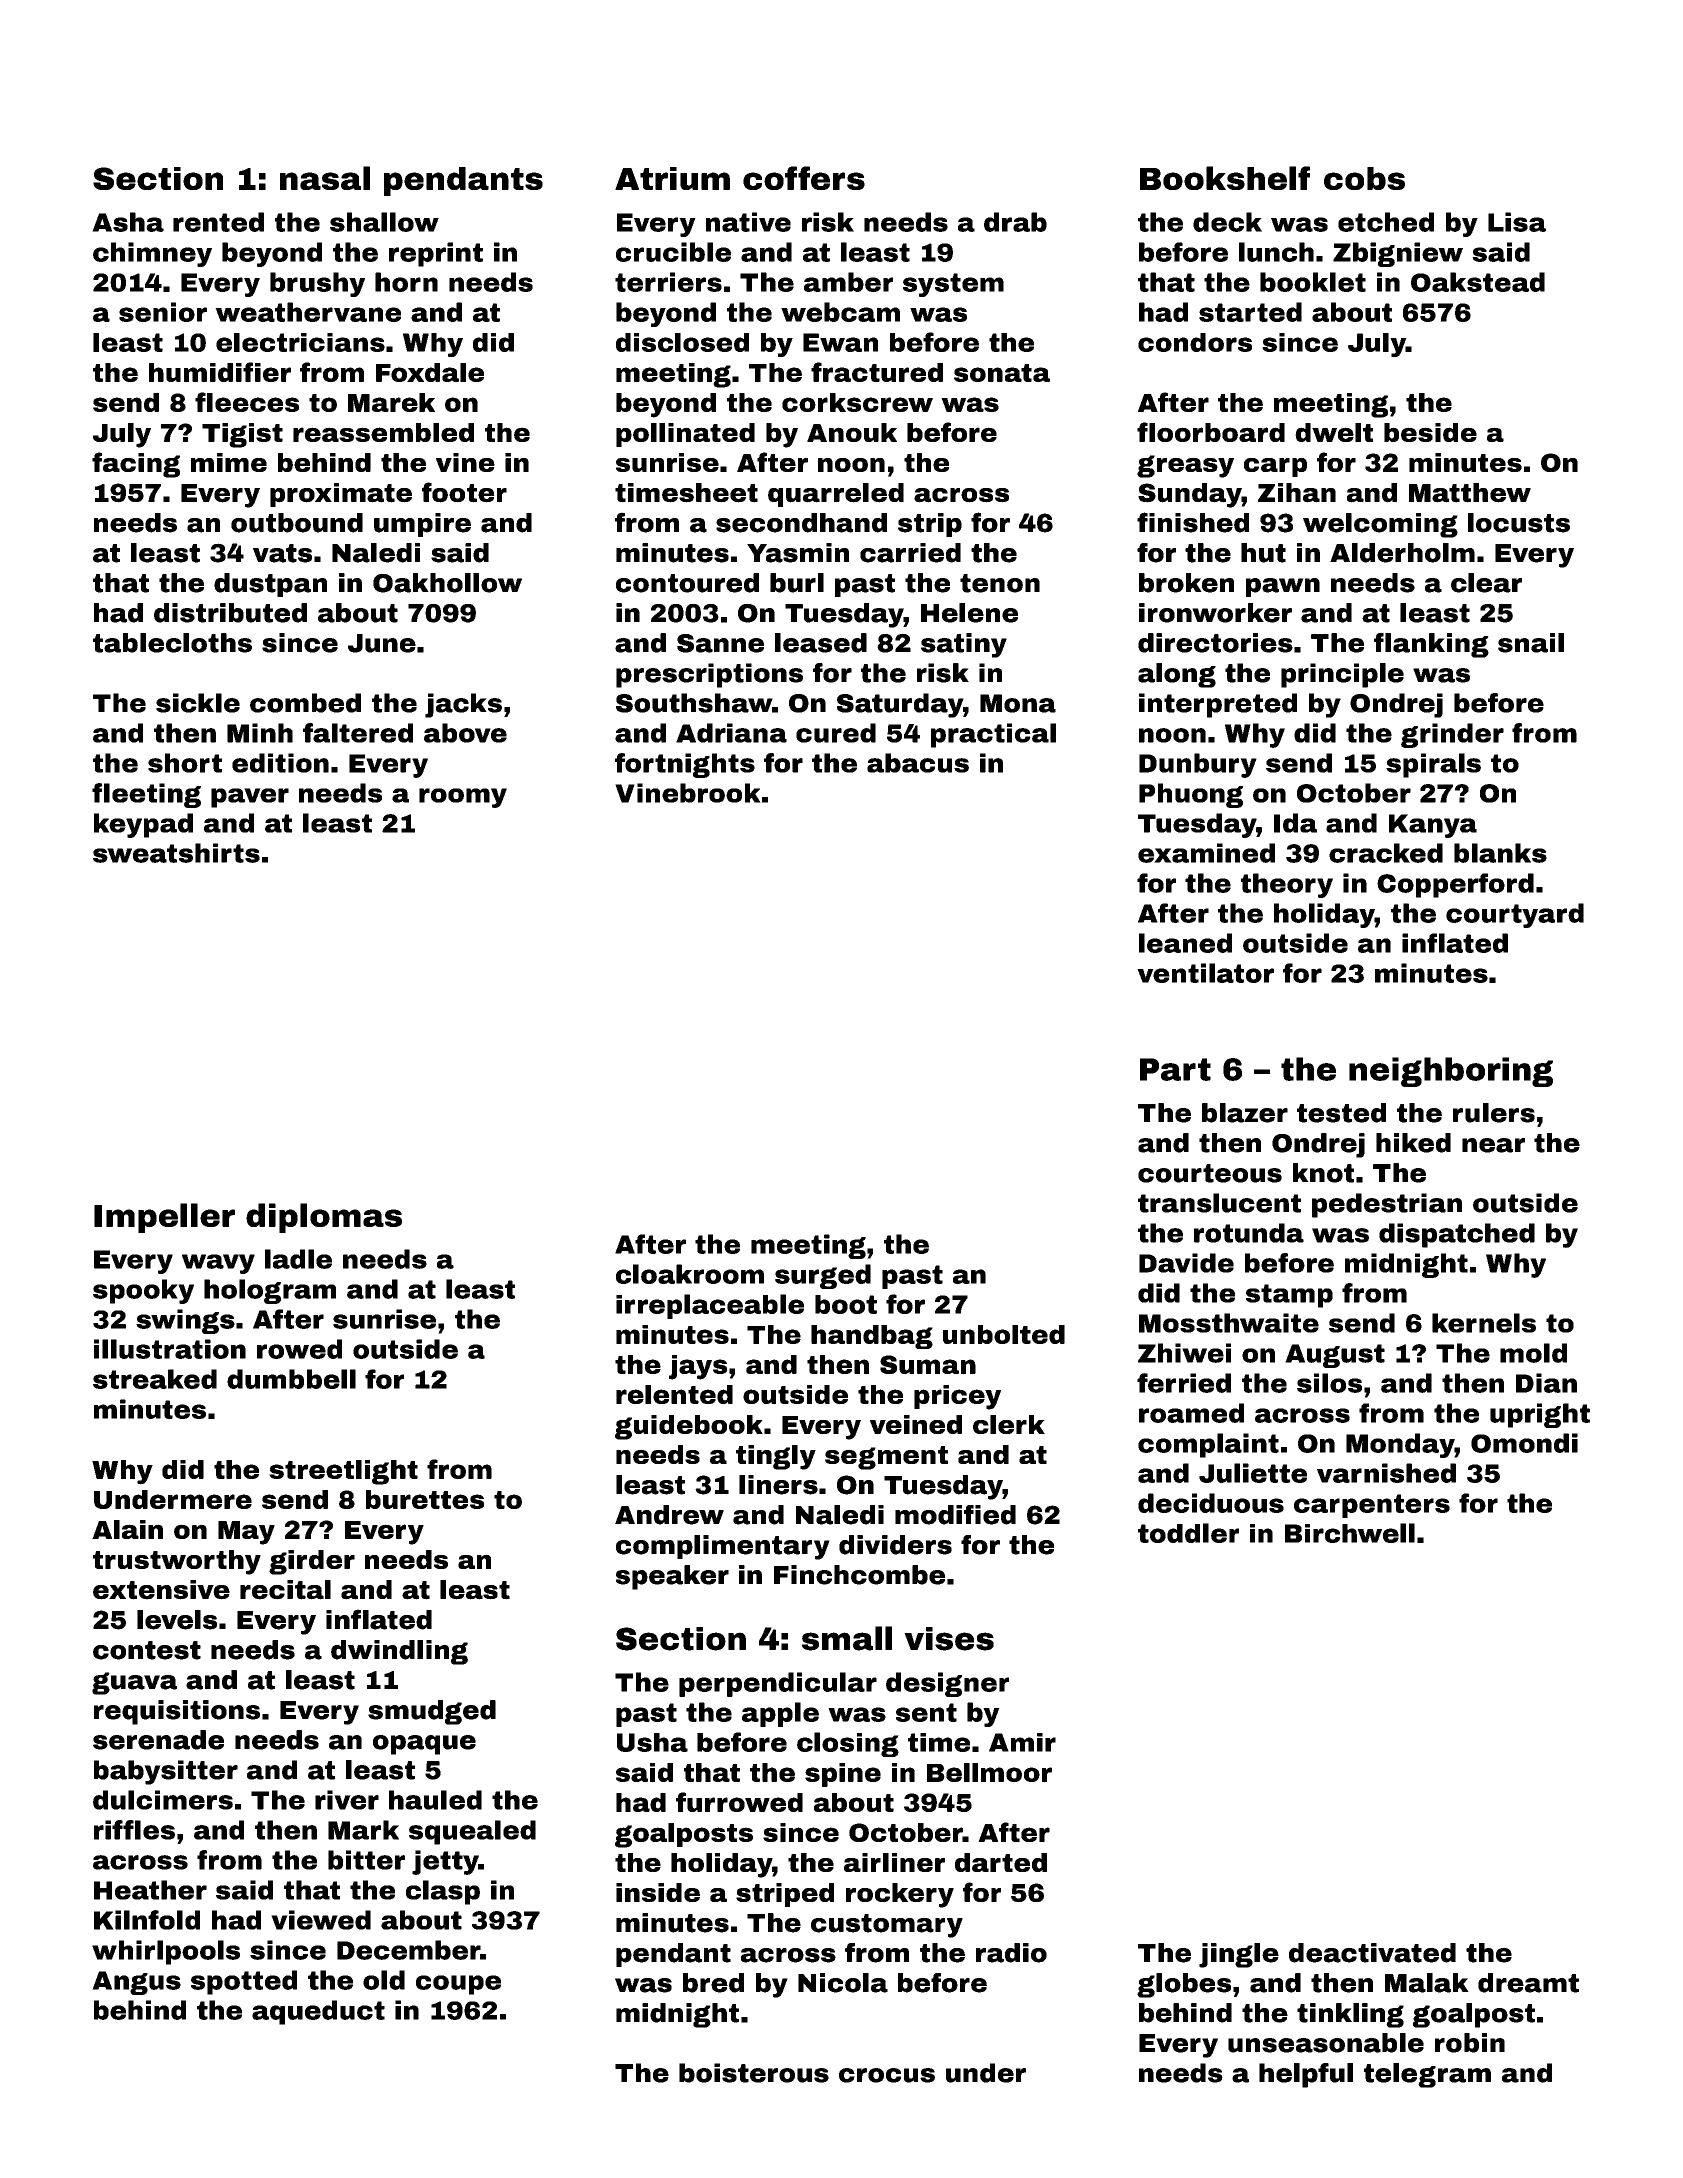 This document has width=1683, height=2178. What do you see at coordinates (1364, 178) in the document?
I see `cobs` at bounding box center [1364, 178].
